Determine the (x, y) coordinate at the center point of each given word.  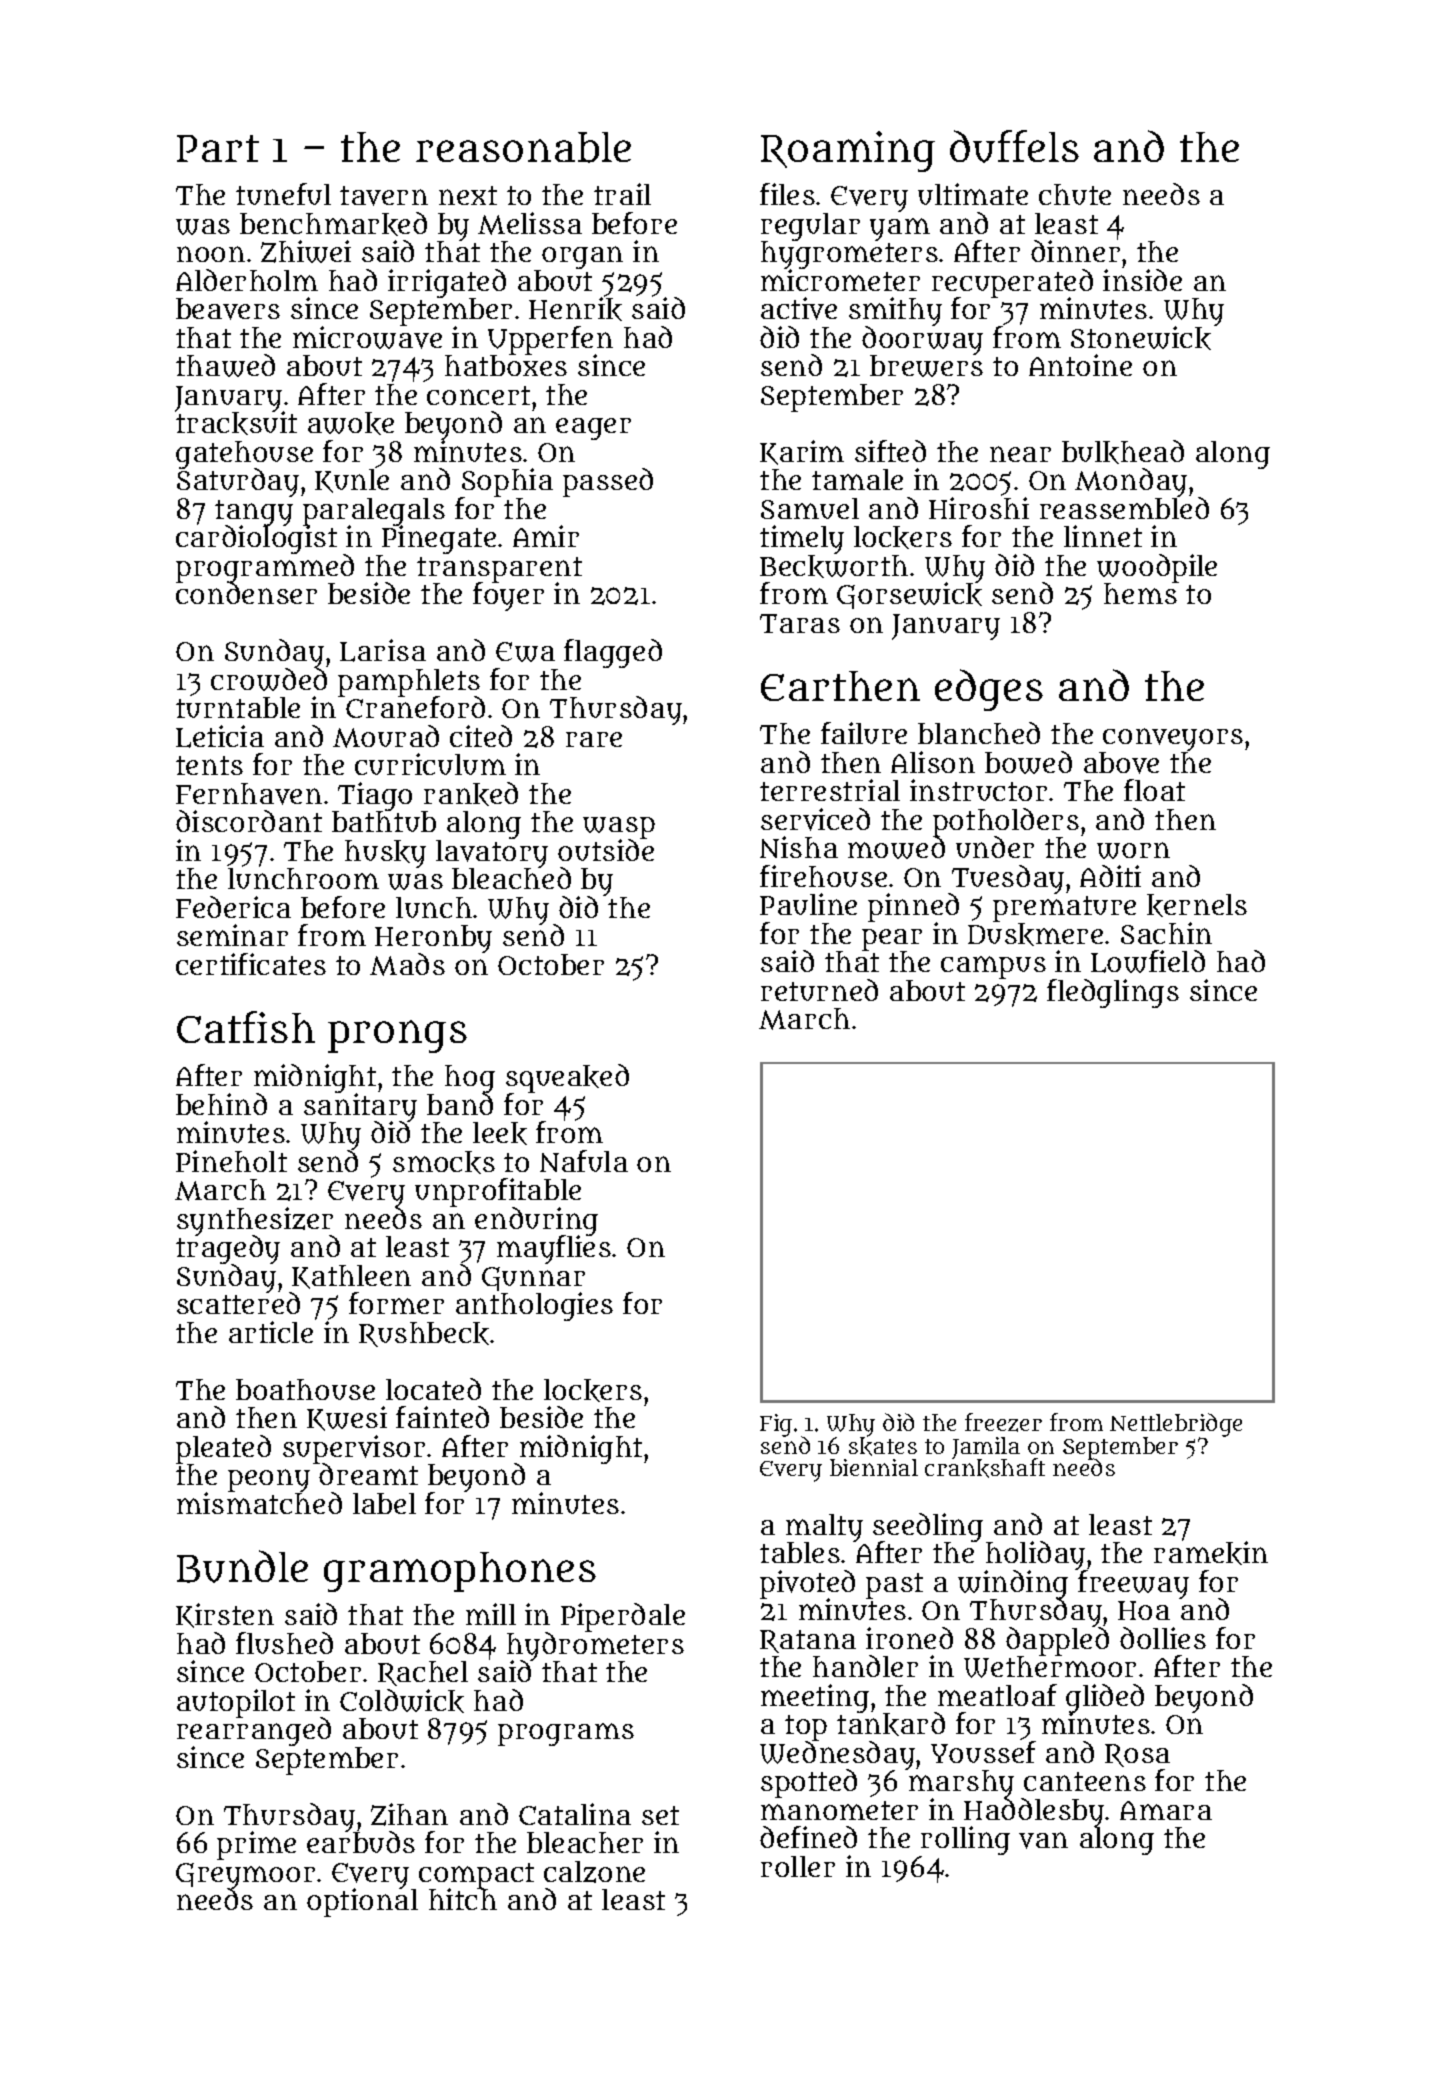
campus (993, 967)
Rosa (1137, 1755)
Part (218, 148)
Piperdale (623, 1617)
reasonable (523, 147)
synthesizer (255, 1221)
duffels (1014, 146)
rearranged (254, 1732)
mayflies (554, 1250)
